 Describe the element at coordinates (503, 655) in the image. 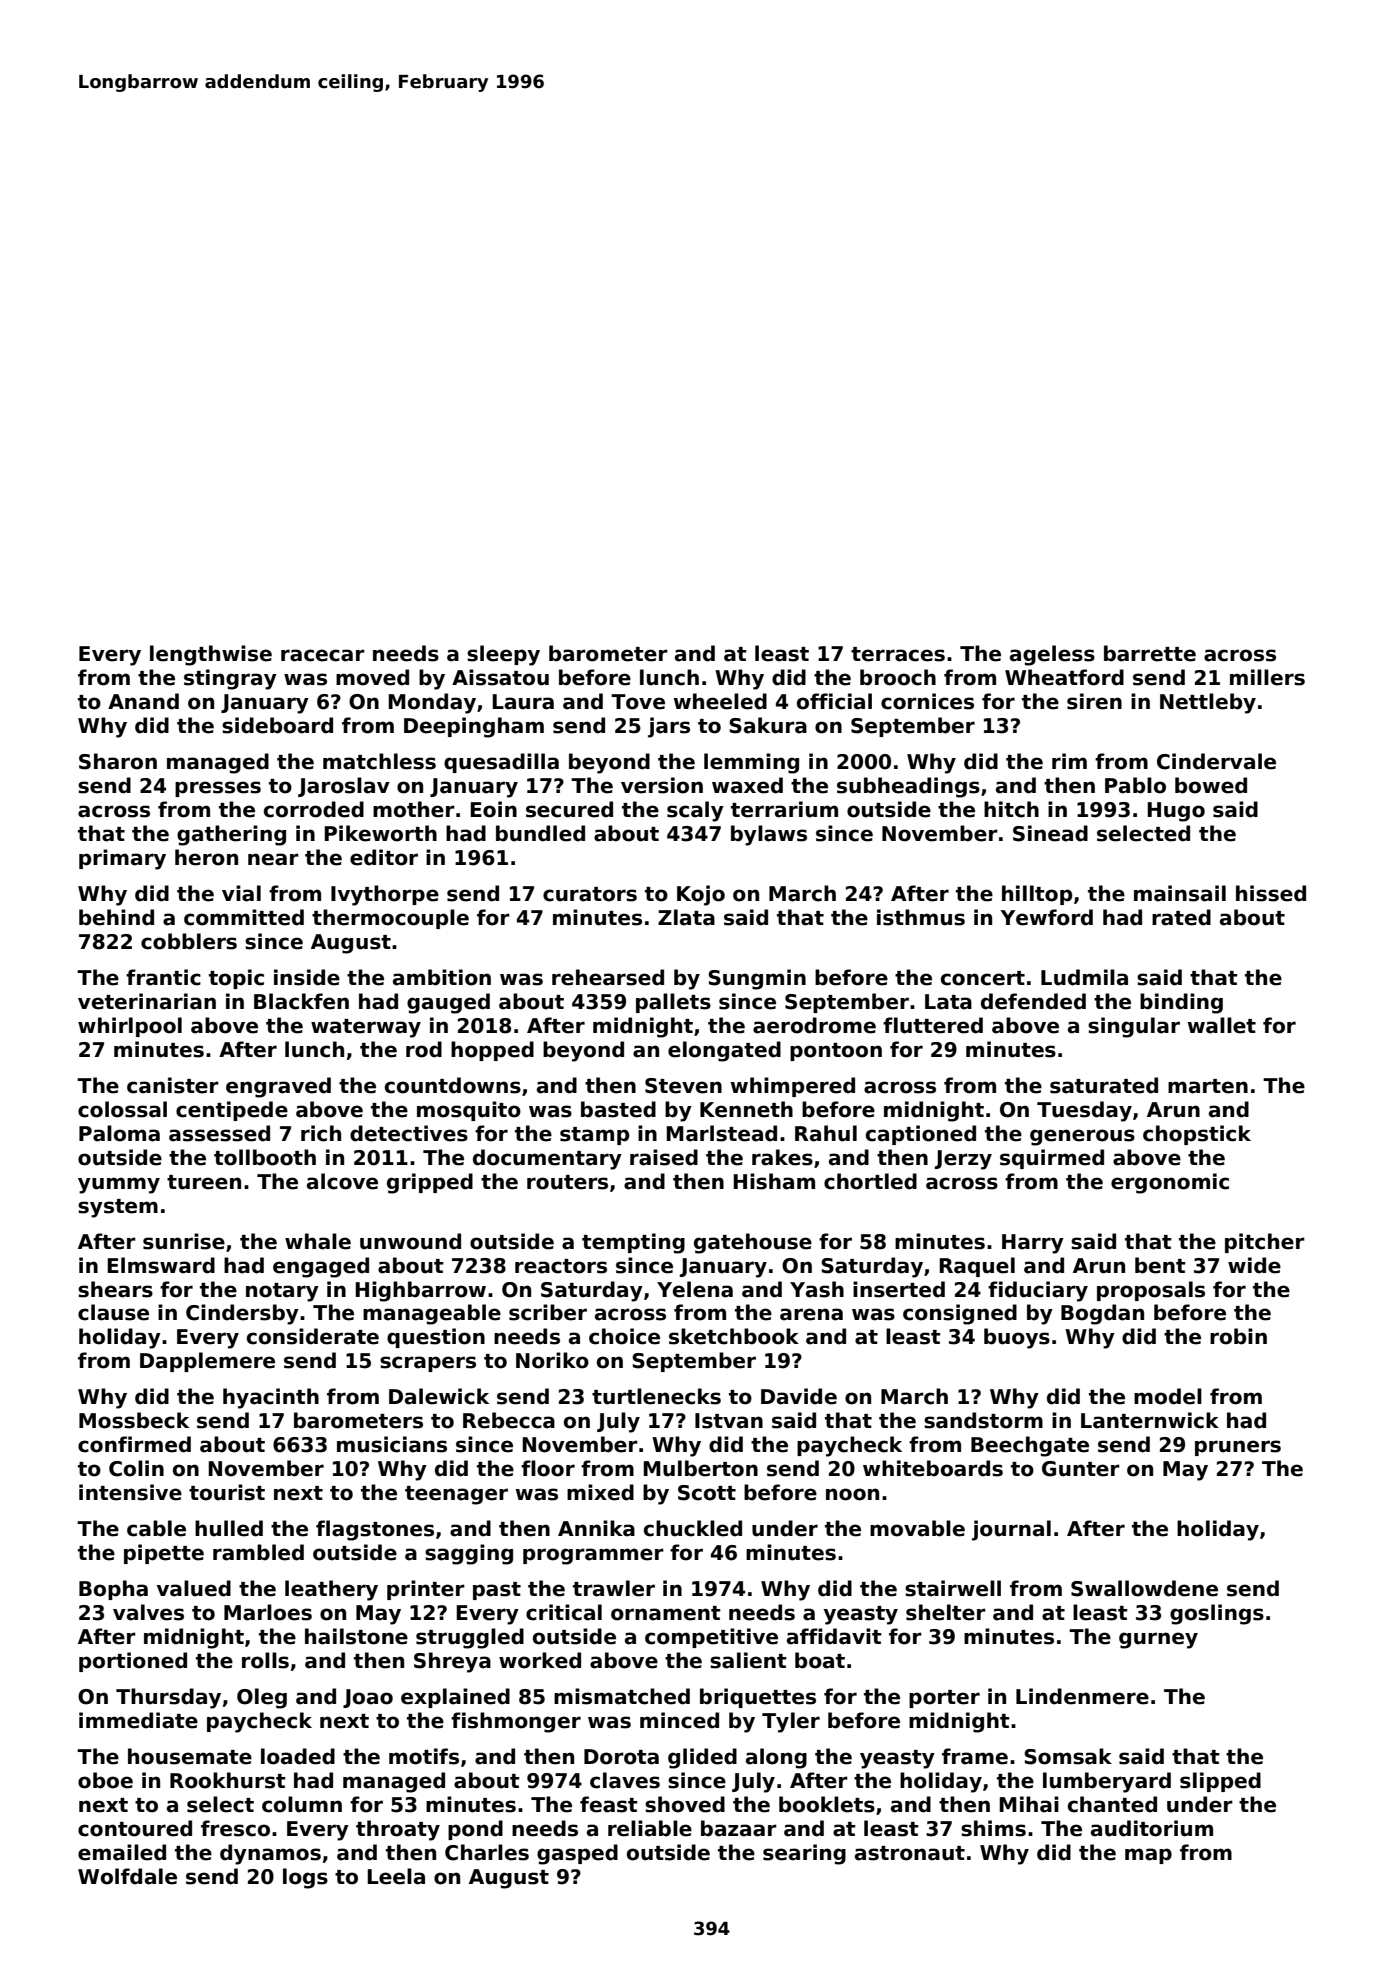

I see `sleepy` at that location.
